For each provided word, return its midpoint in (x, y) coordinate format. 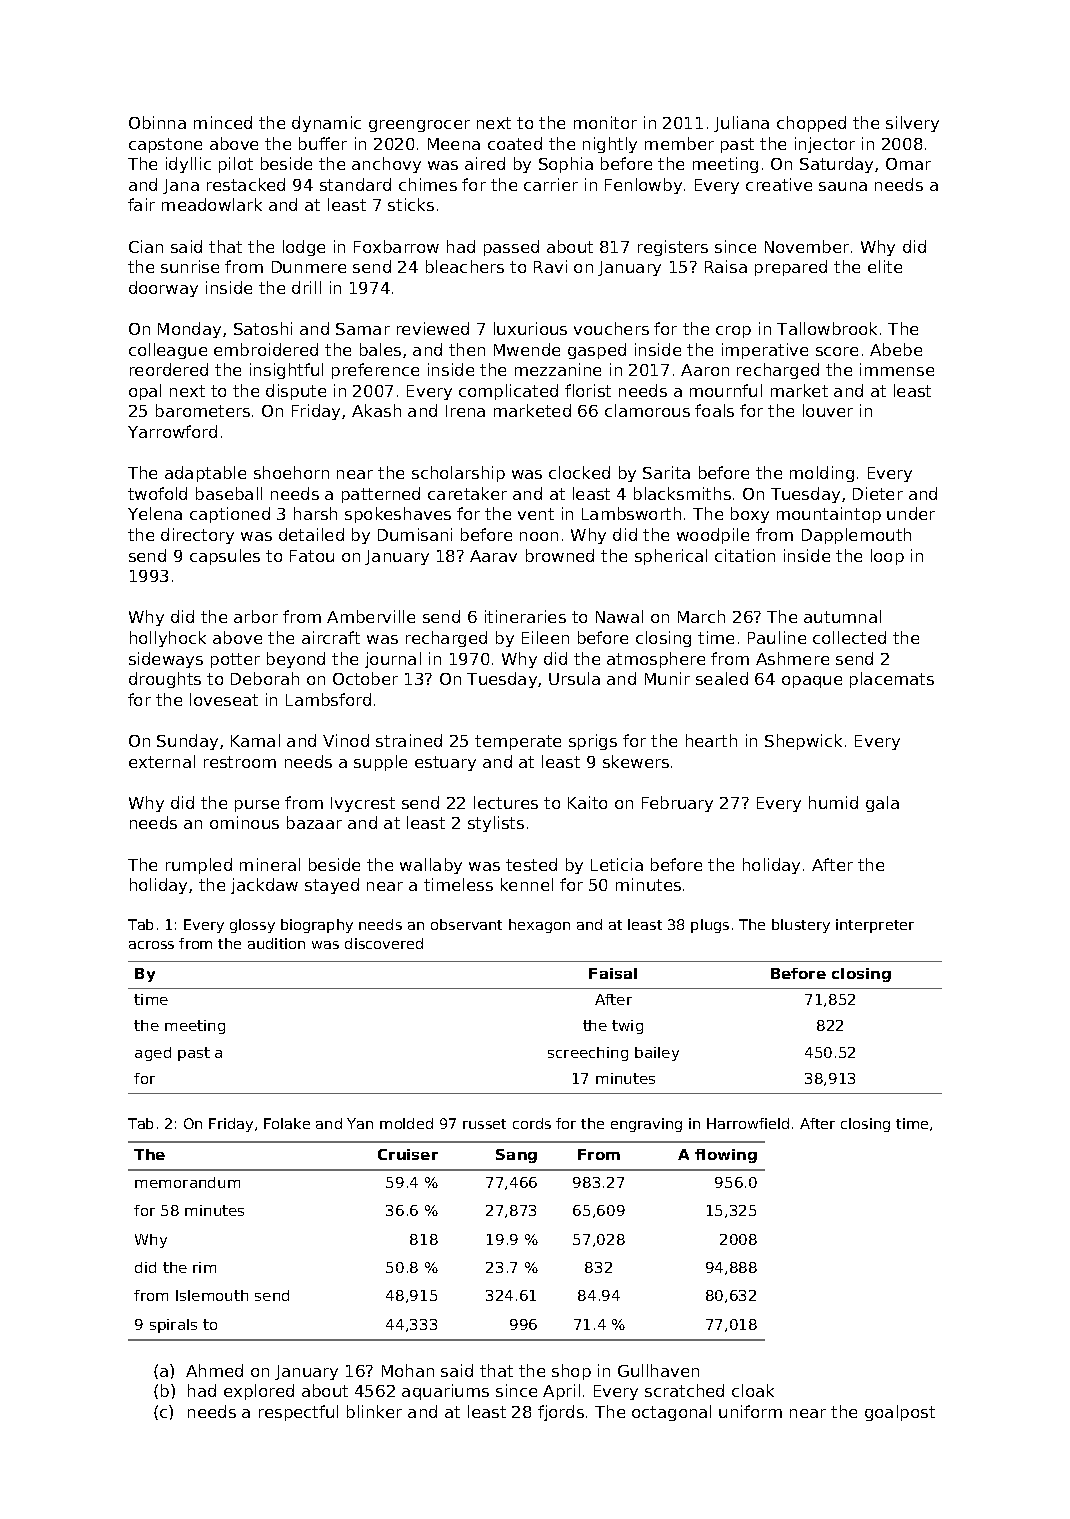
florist (588, 390)
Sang (516, 1156)
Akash (376, 410)
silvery (912, 124)
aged (153, 1054)
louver (828, 410)
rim (204, 1267)
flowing (726, 1156)
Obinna (157, 122)
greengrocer (419, 126)
